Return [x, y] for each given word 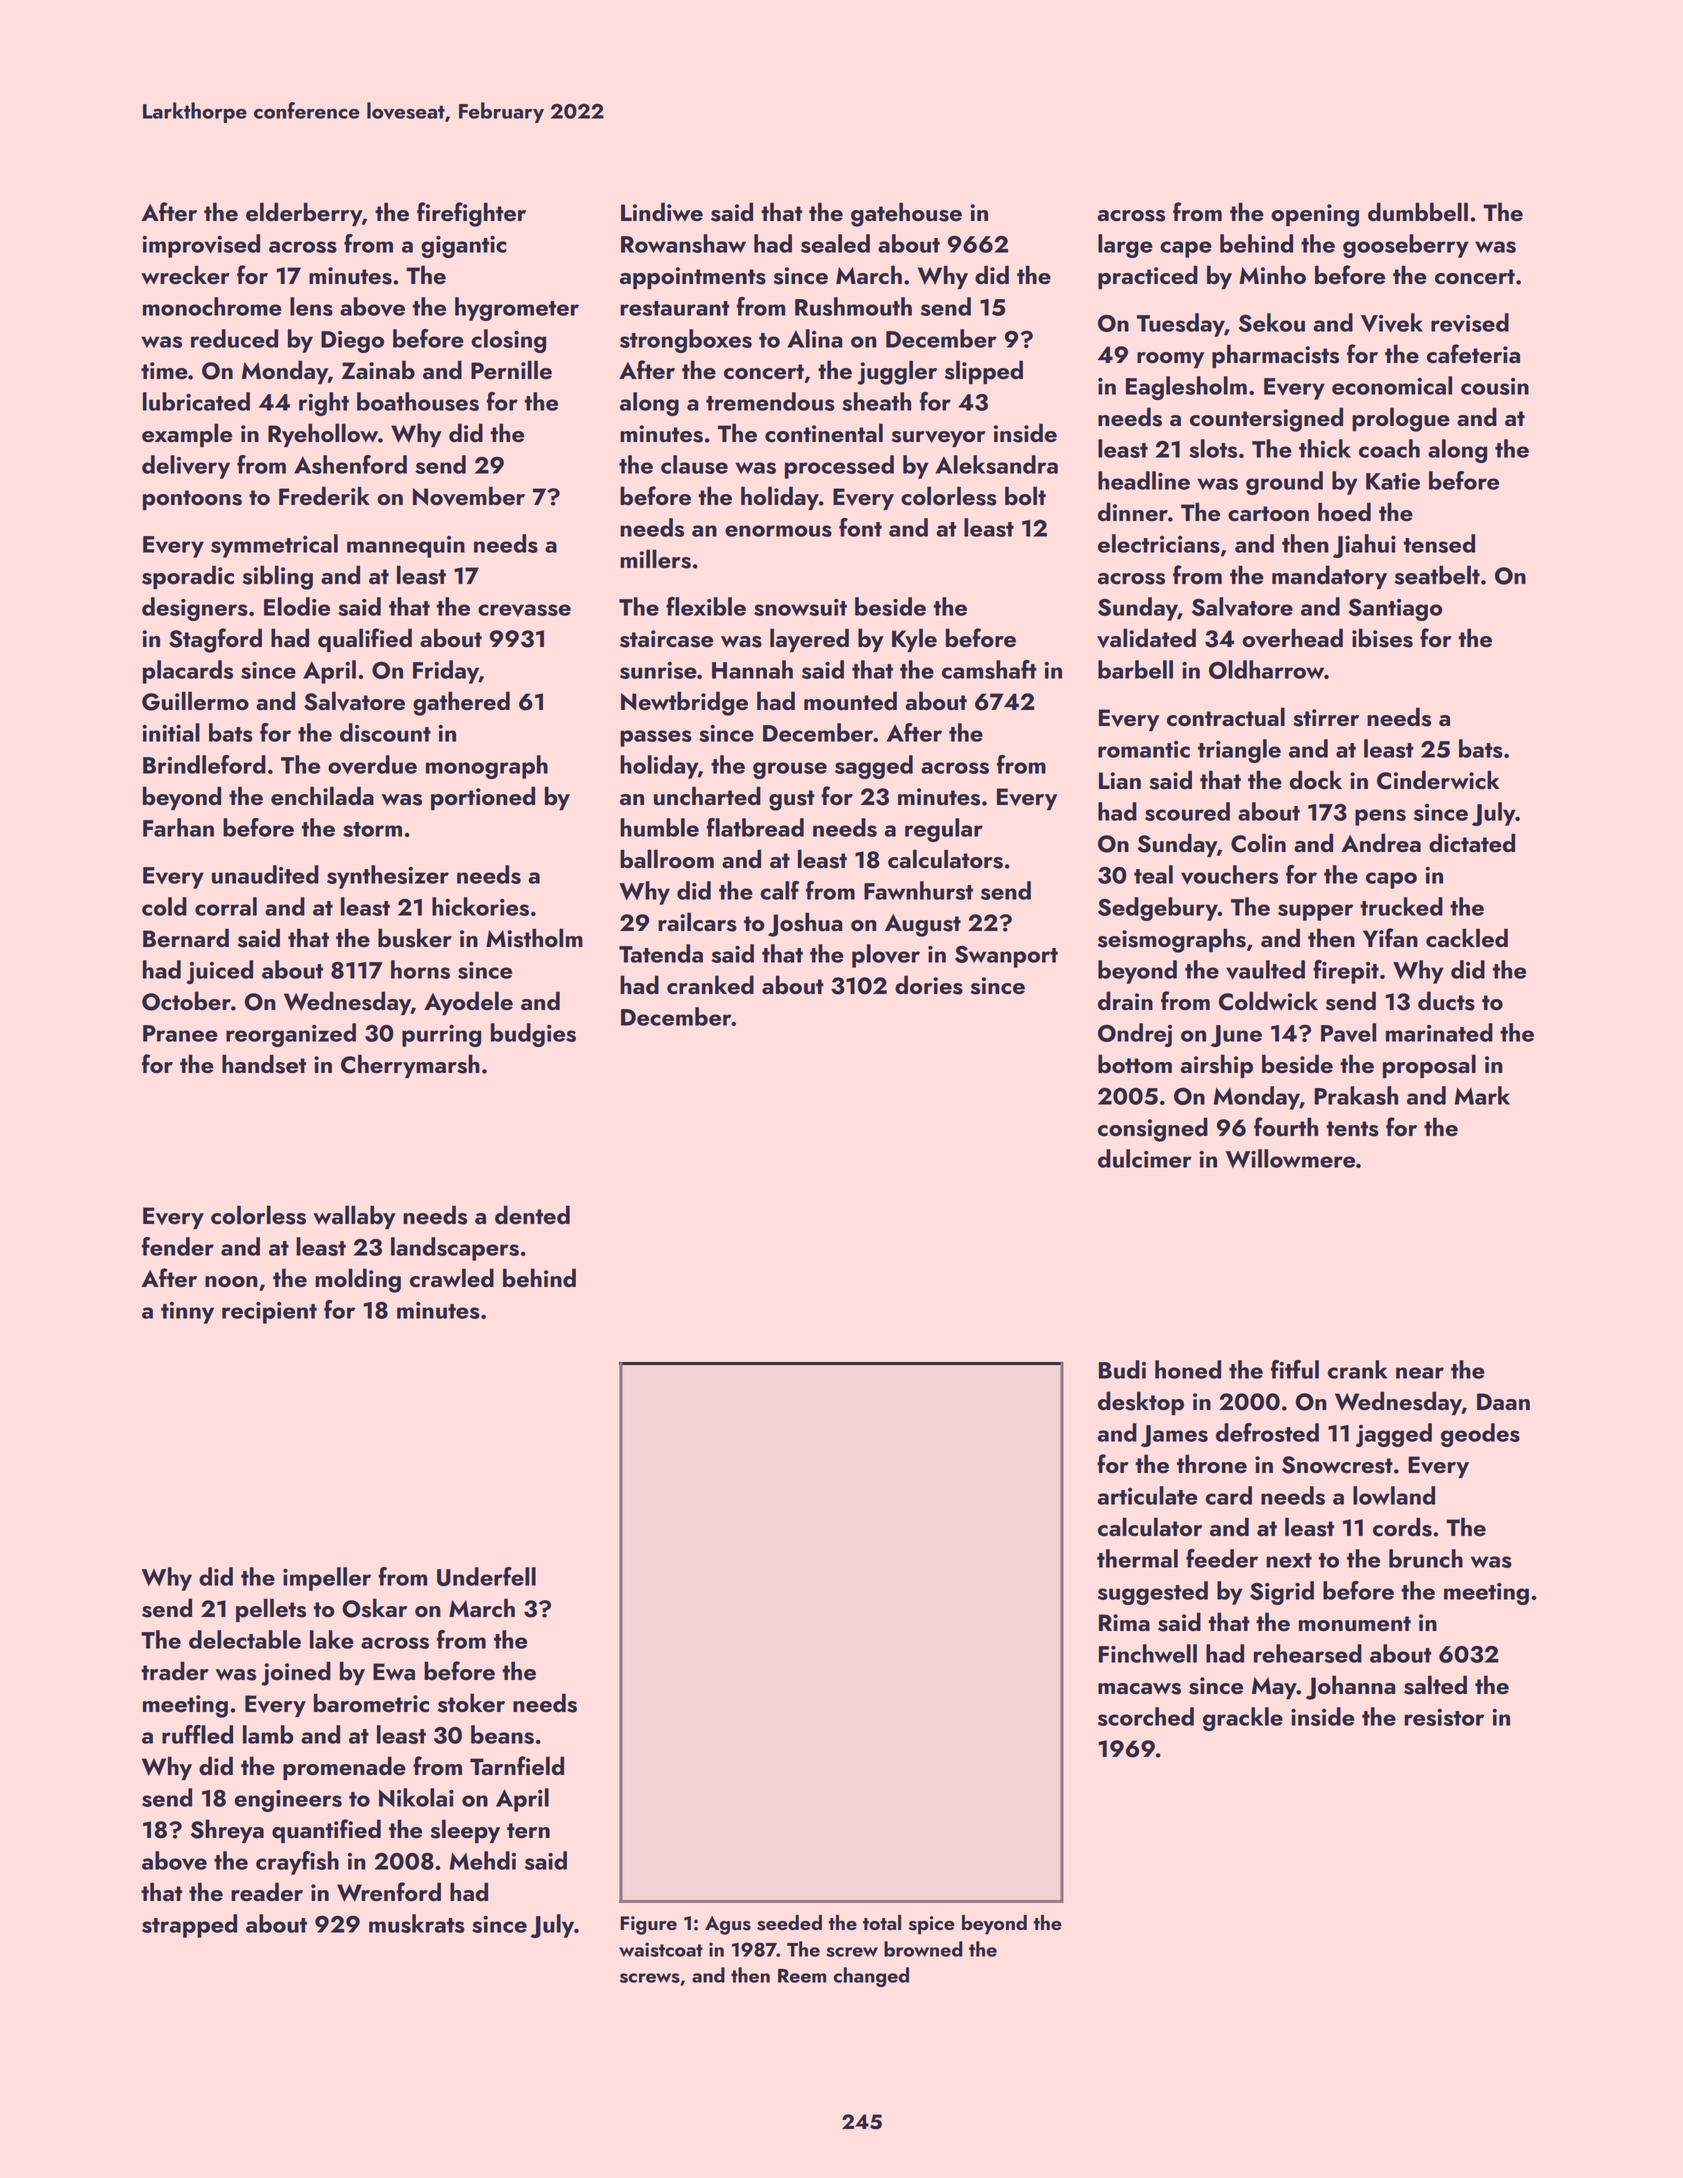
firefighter [471, 214]
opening [1315, 215]
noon [231, 1282]
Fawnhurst [918, 890]
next [1289, 1560]
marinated [1439, 1032]
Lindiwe [662, 212]
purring [441, 1036]
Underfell [486, 1576]
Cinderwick [1438, 780]
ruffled [197, 1734]
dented [532, 1215]
